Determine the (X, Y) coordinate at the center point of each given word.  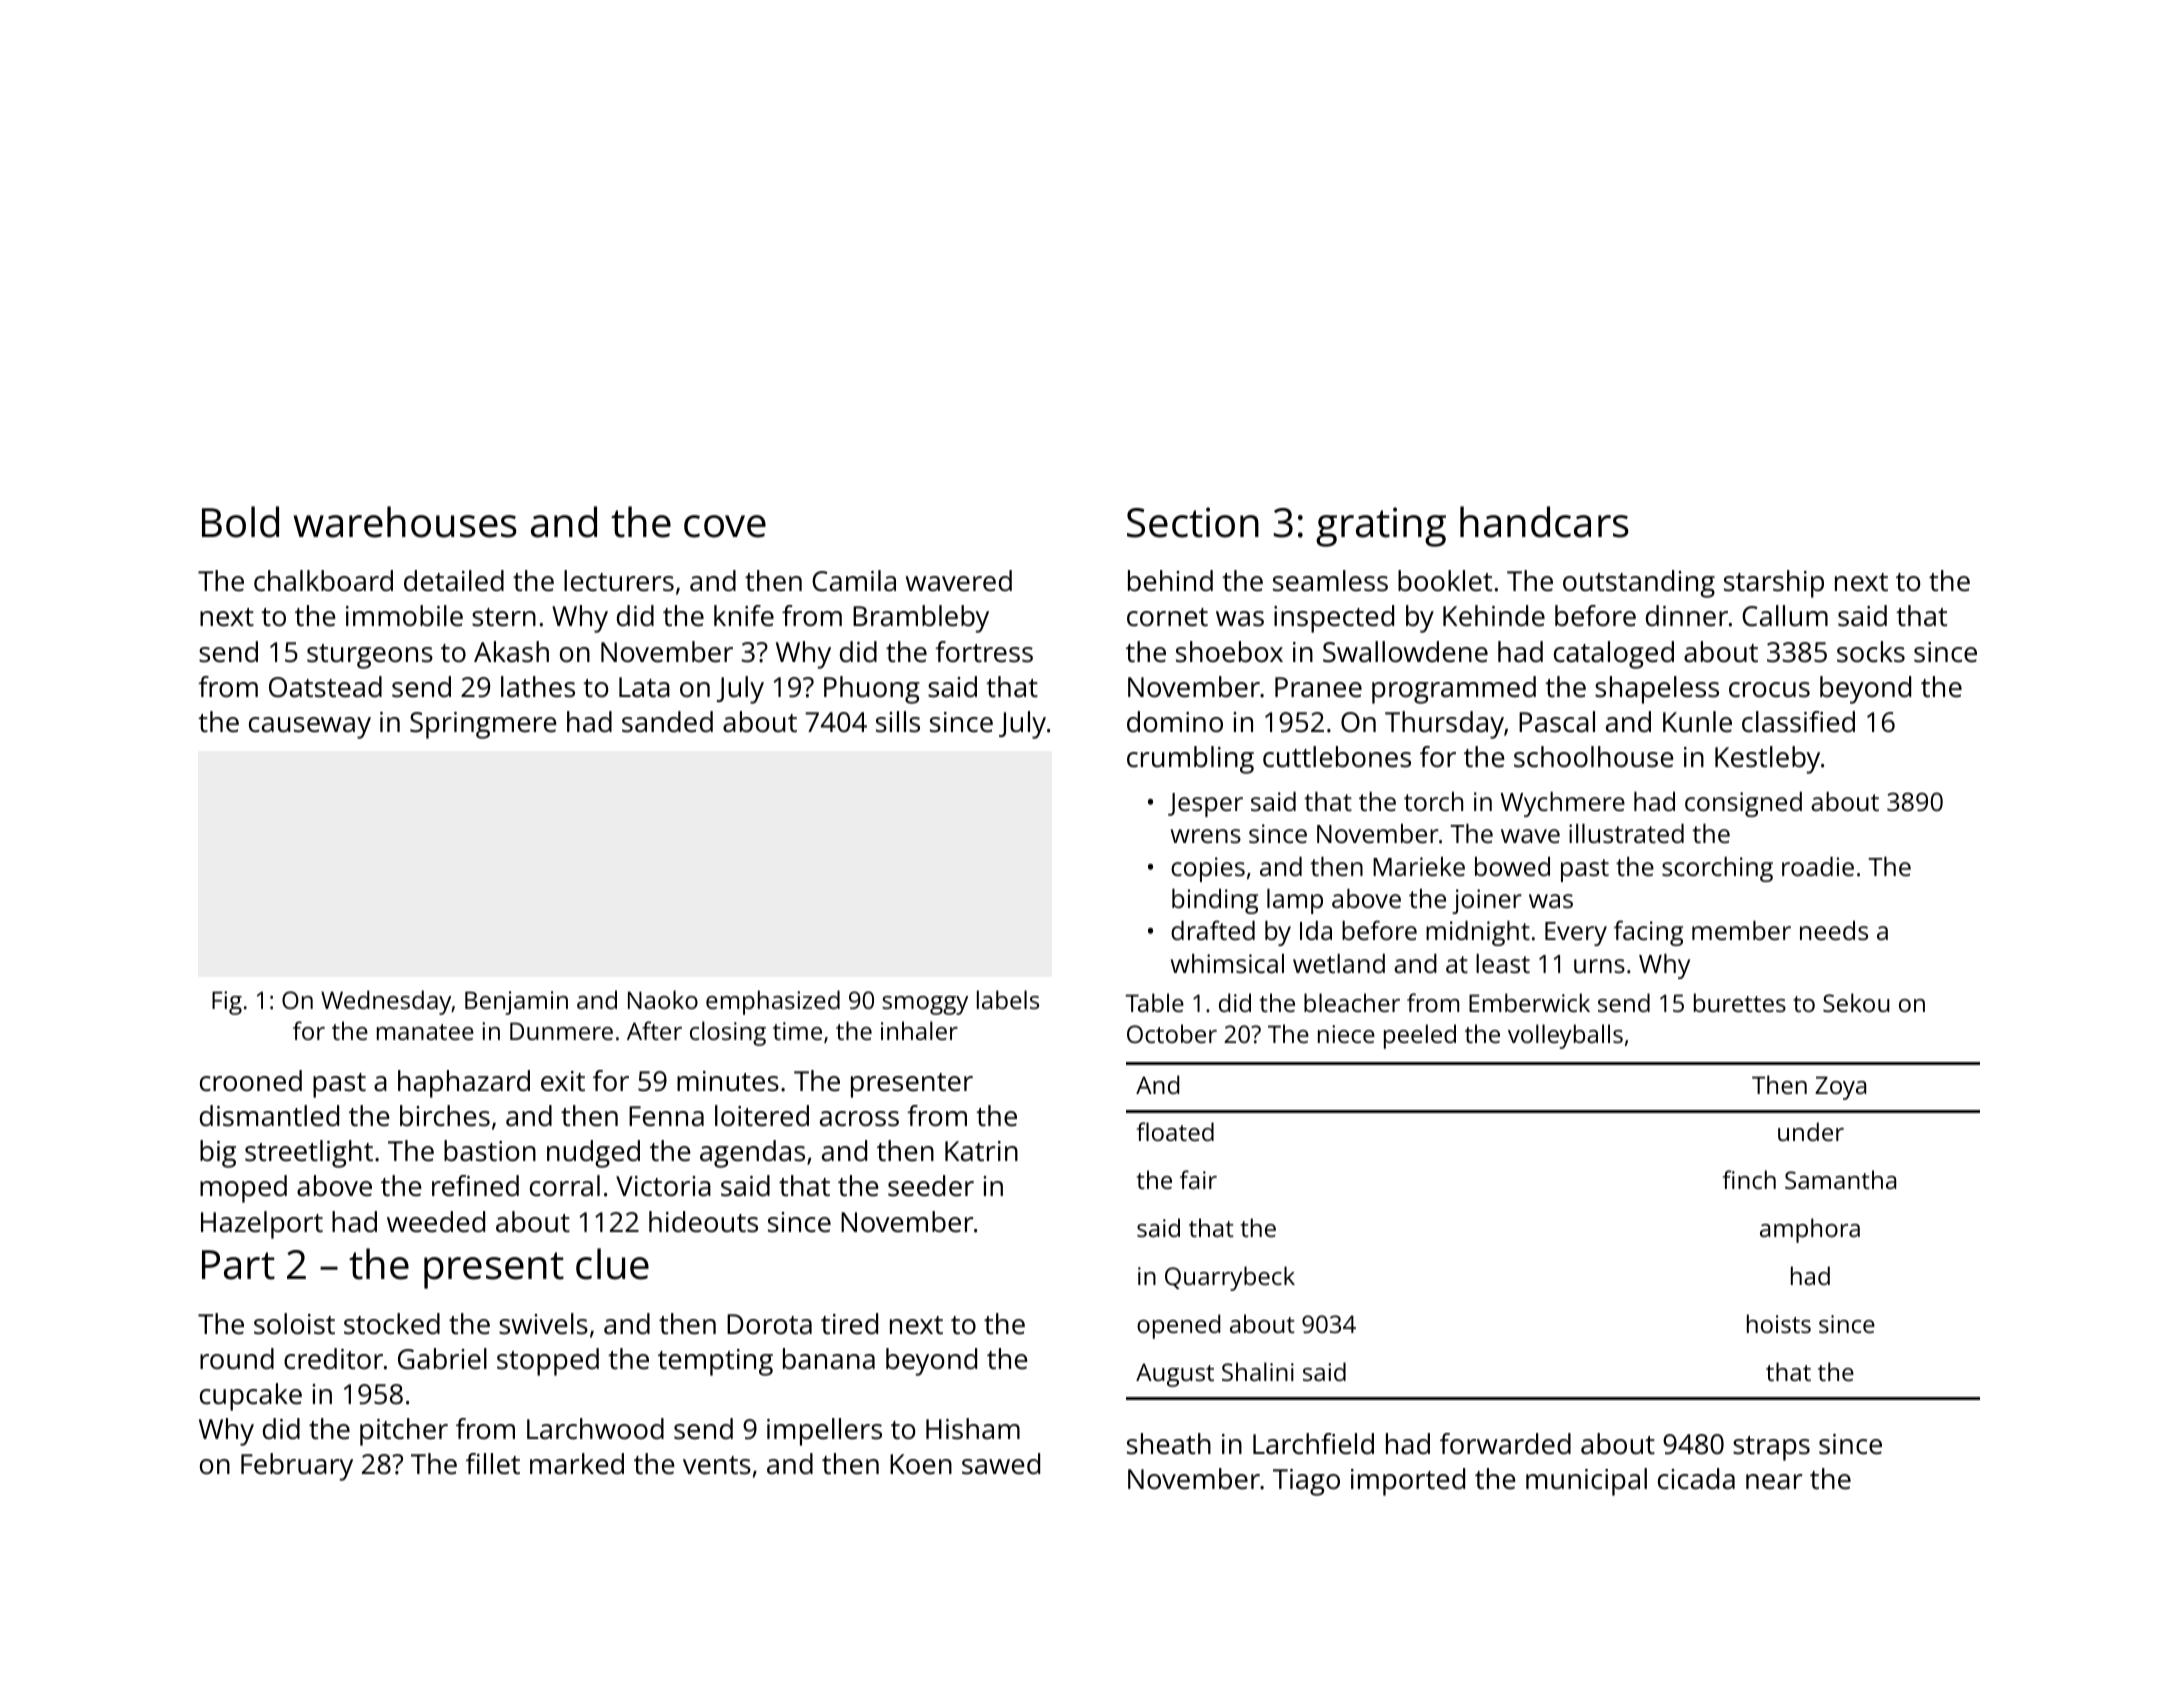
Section (1193, 522)
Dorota (769, 1324)
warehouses (405, 522)
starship (1774, 584)
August (1175, 1375)
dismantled (269, 1116)
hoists (1779, 1323)
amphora (1810, 1230)
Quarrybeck (1230, 1278)
